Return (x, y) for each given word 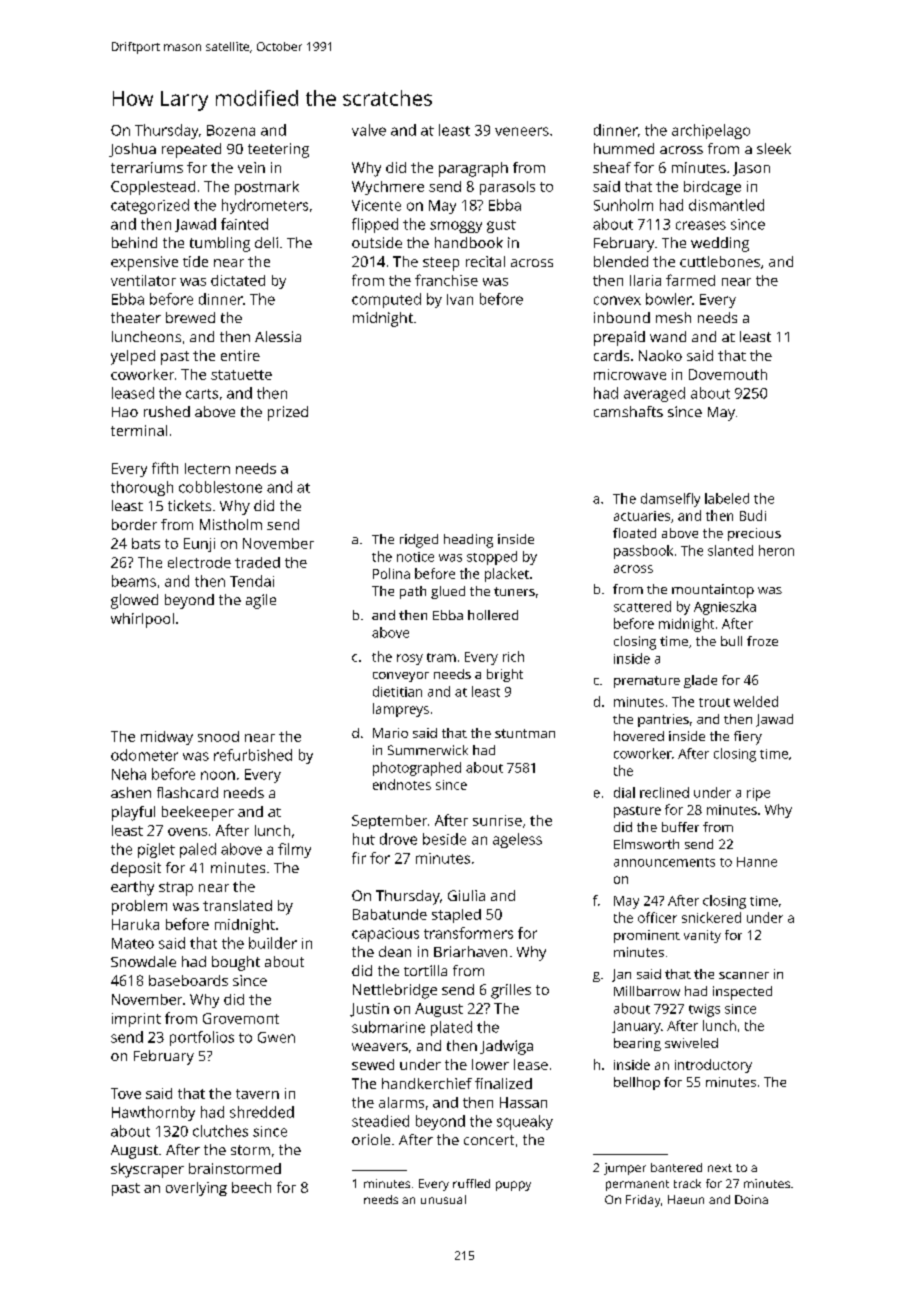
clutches (220, 1131)
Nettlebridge (395, 991)
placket (507, 575)
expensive (144, 263)
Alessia (278, 336)
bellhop (637, 1083)
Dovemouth (728, 374)
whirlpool (142, 620)
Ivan (460, 299)
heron (776, 550)
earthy (132, 888)
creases (701, 225)
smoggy (456, 227)
